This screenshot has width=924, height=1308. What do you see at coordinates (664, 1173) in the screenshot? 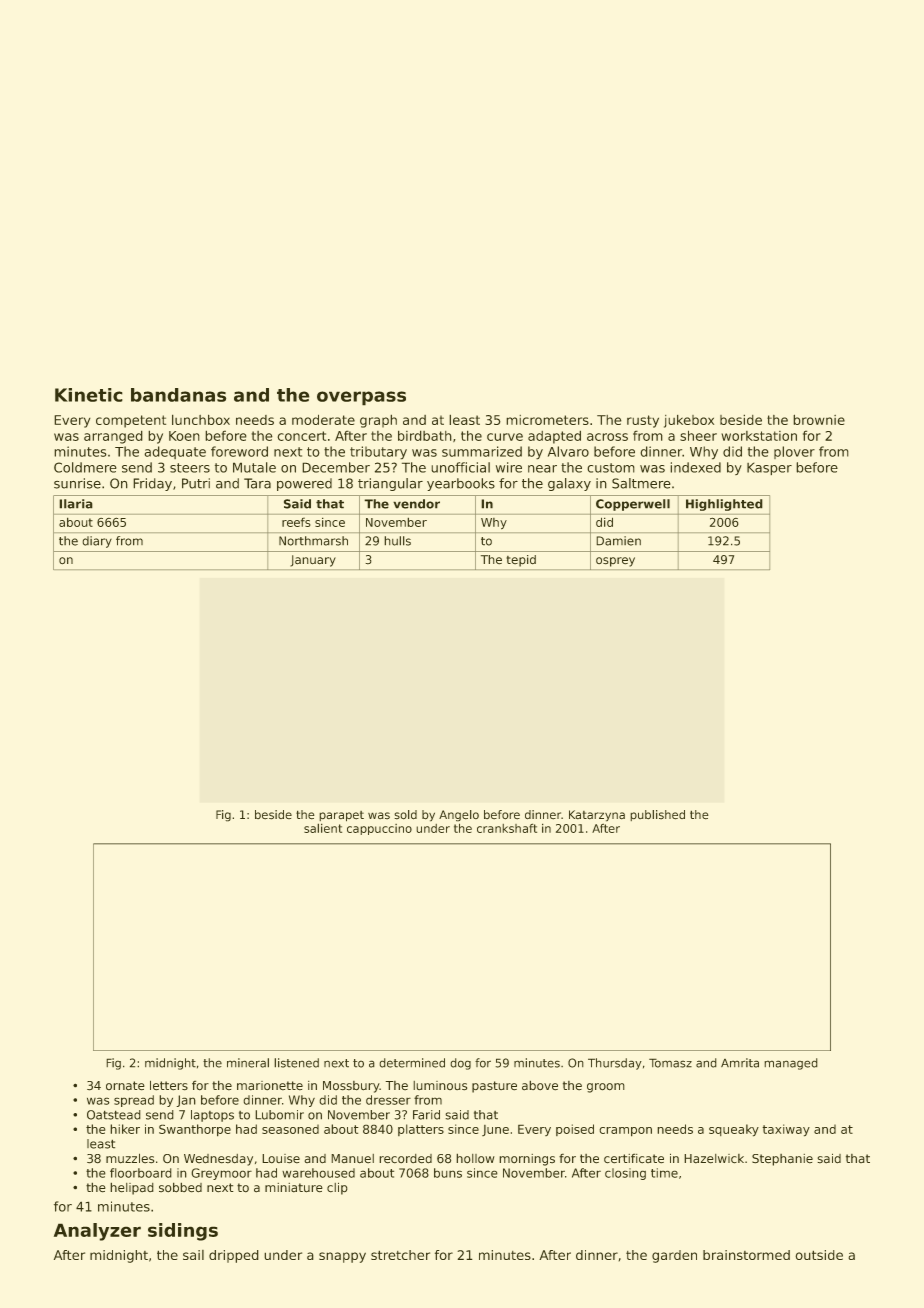
I see `time` at bounding box center [664, 1173].
